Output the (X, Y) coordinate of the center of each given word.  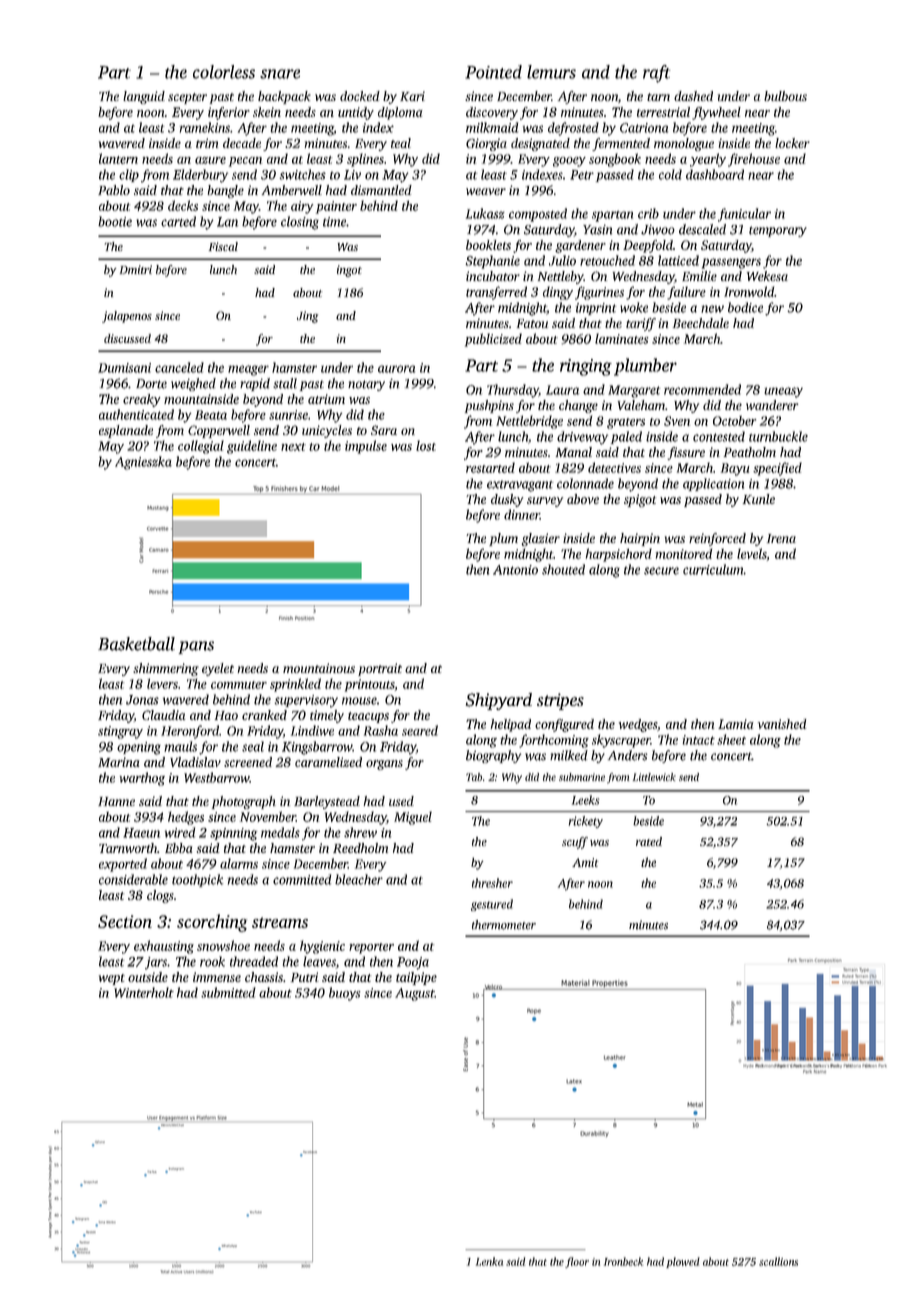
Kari (412, 96)
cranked (264, 715)
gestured (492, 905)
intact (698, 740)
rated (649, 841)
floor (577, 1262)
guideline (252, 447)
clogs (160, 896)
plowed (683, 1262)
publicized (493, 340)
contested (719, 436)
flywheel (716, 113)
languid (144, 97)
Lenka (489, 1261)
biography (493, 756)
